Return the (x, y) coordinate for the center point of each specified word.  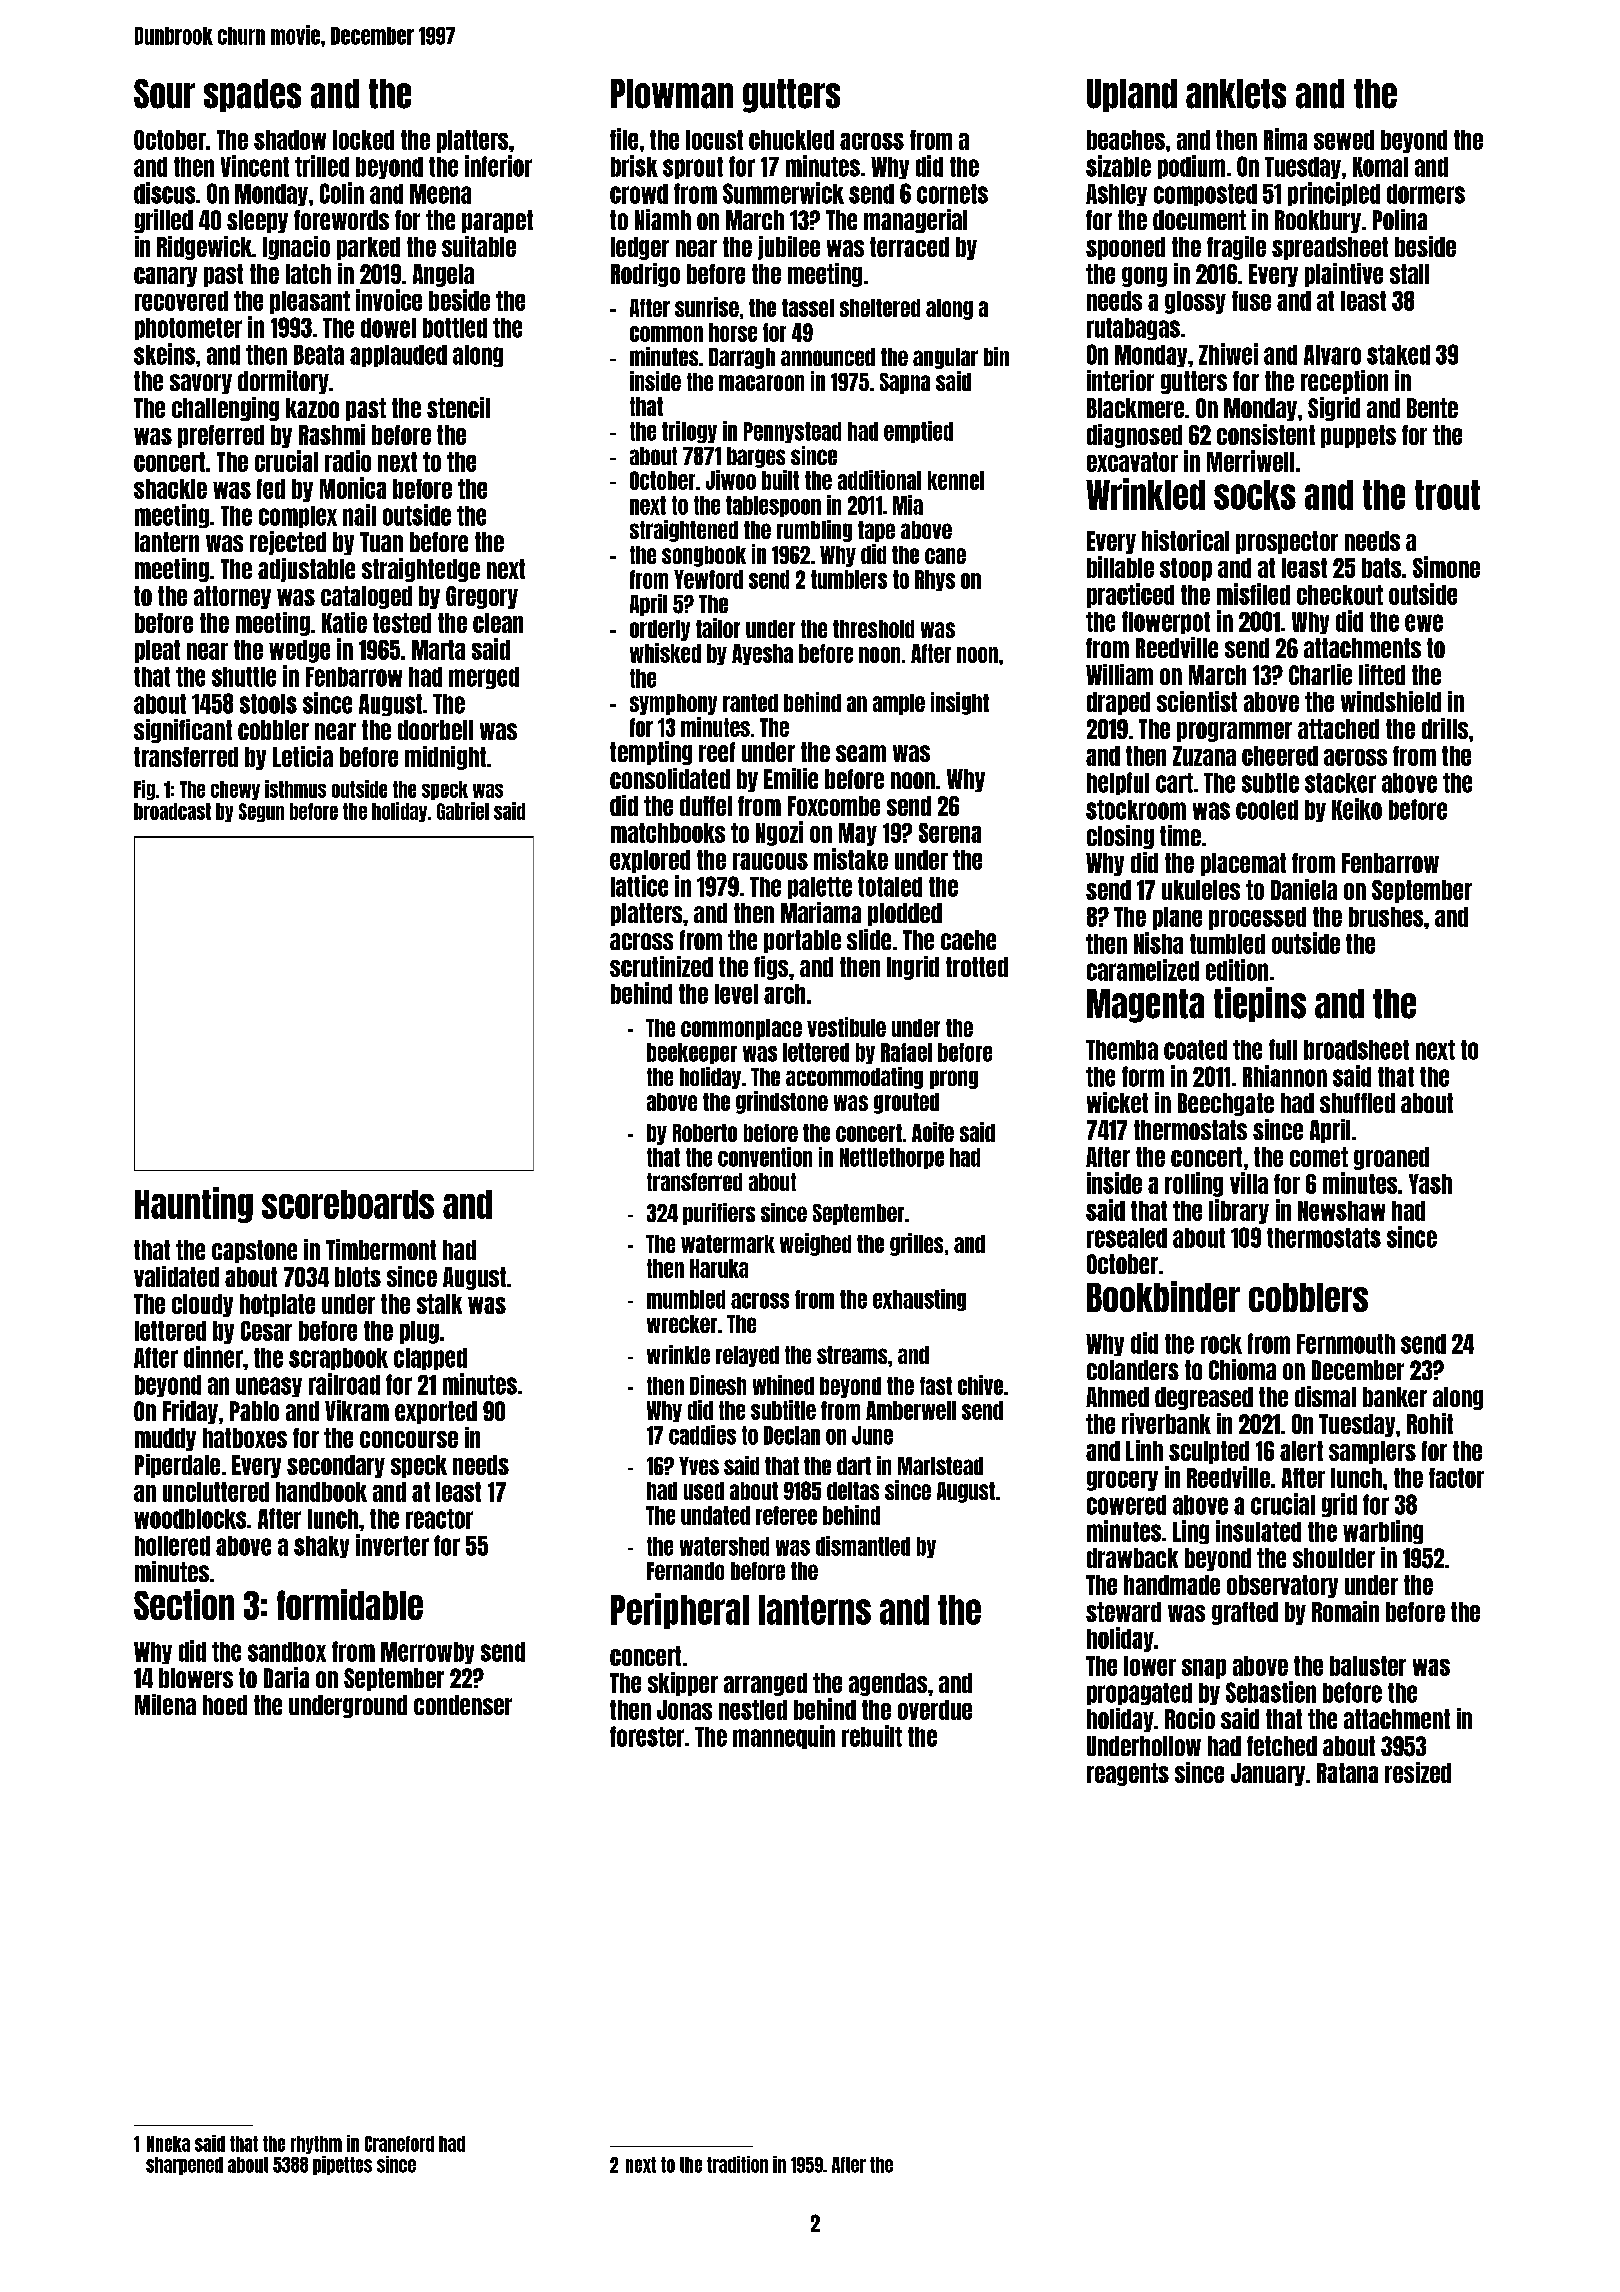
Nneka (168, 2144)
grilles (916, 1244)
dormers (1426, 194)
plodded (905, 914)
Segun (261, 812)
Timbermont (381, 1249)
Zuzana (1204, 756)
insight (960, 703)
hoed (225, 1705)
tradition (737, 2164)
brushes (1386, 917)
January (1268, 1774)
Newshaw (1341, 1211)
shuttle (244, 677)
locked (363, 140)
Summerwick (783, 193)
